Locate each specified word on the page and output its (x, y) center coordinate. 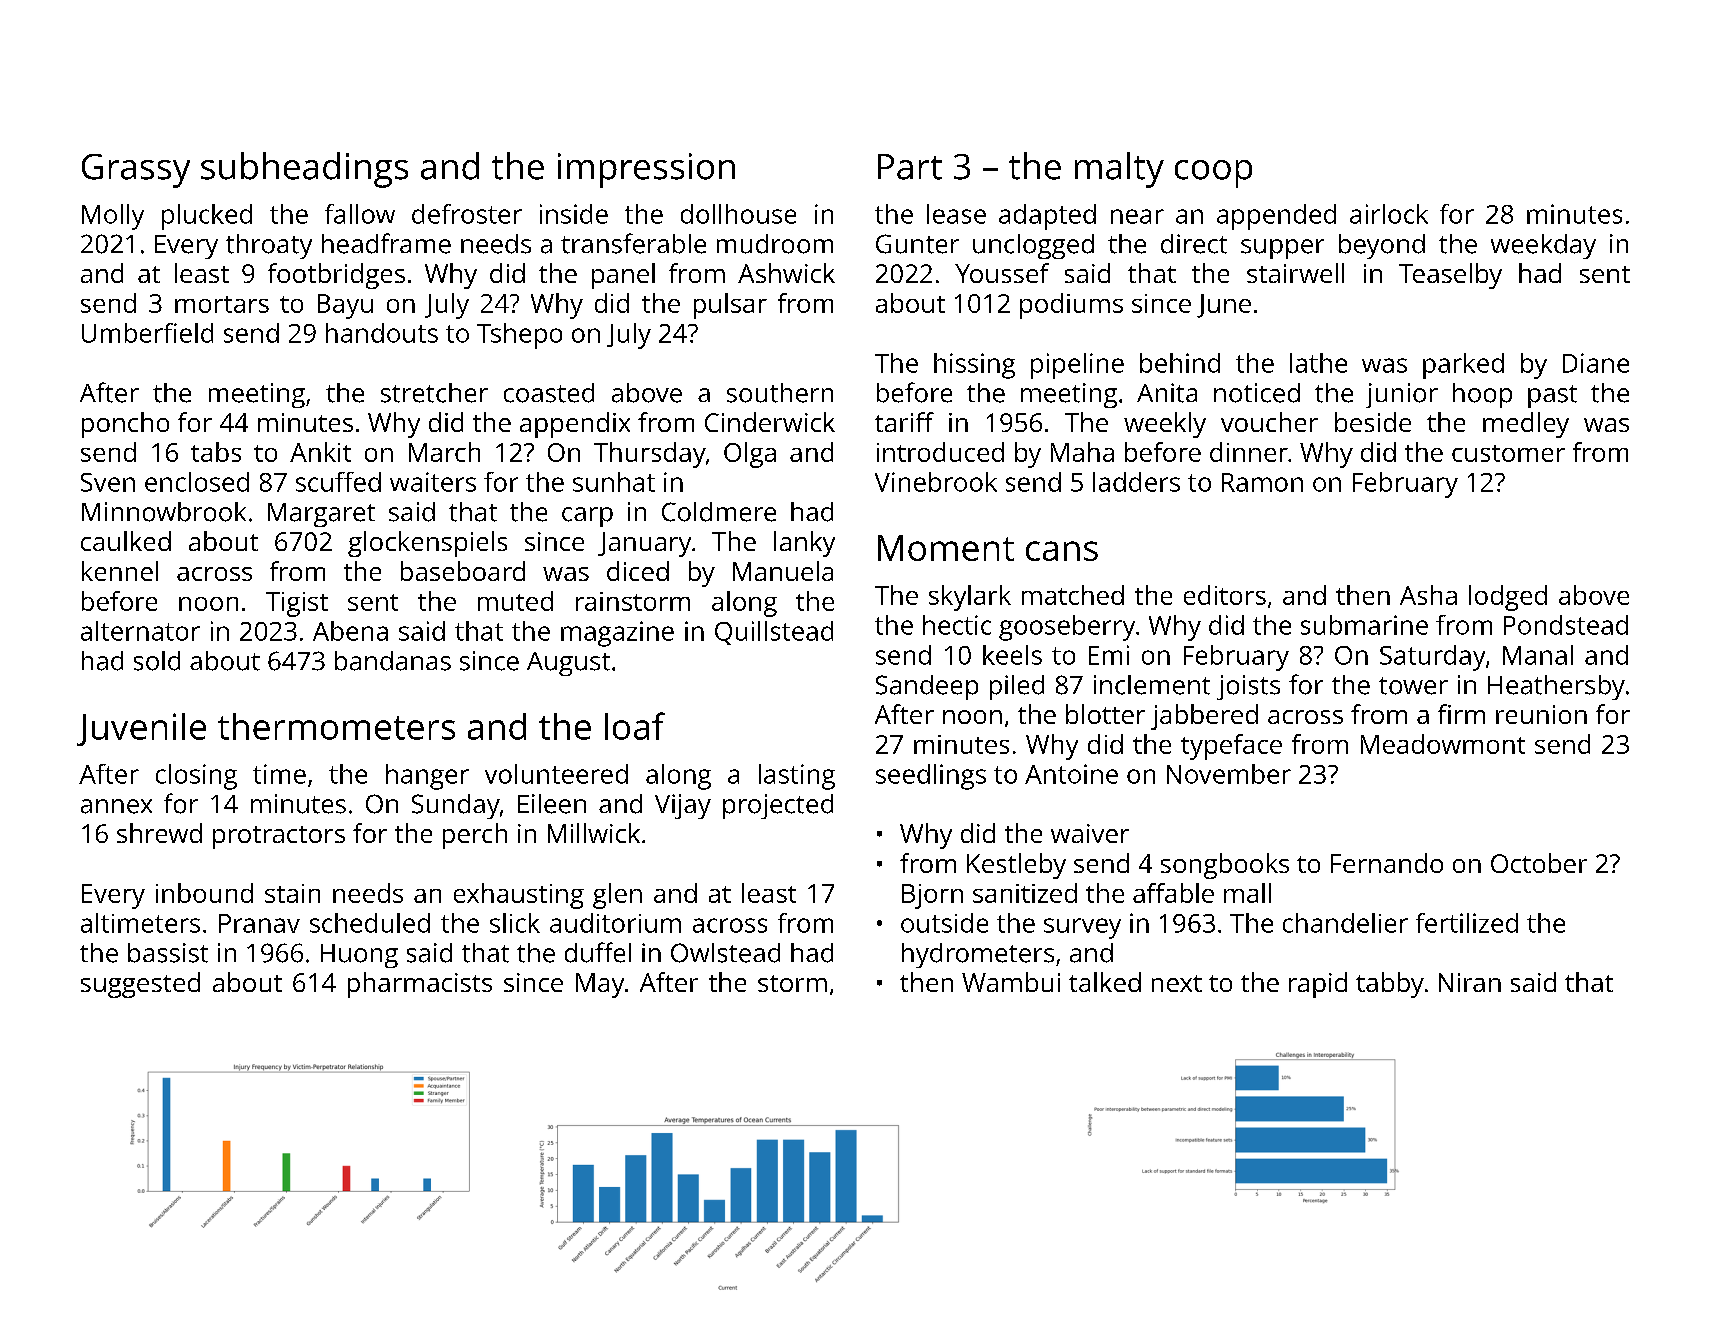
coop (1213, 174)
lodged (1508, 598)
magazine (617, 634)
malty (1119, 170)
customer (1508, 453)
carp (587, 517)
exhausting (519, 896)
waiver (1090, 833)
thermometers (336, 726)
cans (1062, 551)
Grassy (136, 171)
